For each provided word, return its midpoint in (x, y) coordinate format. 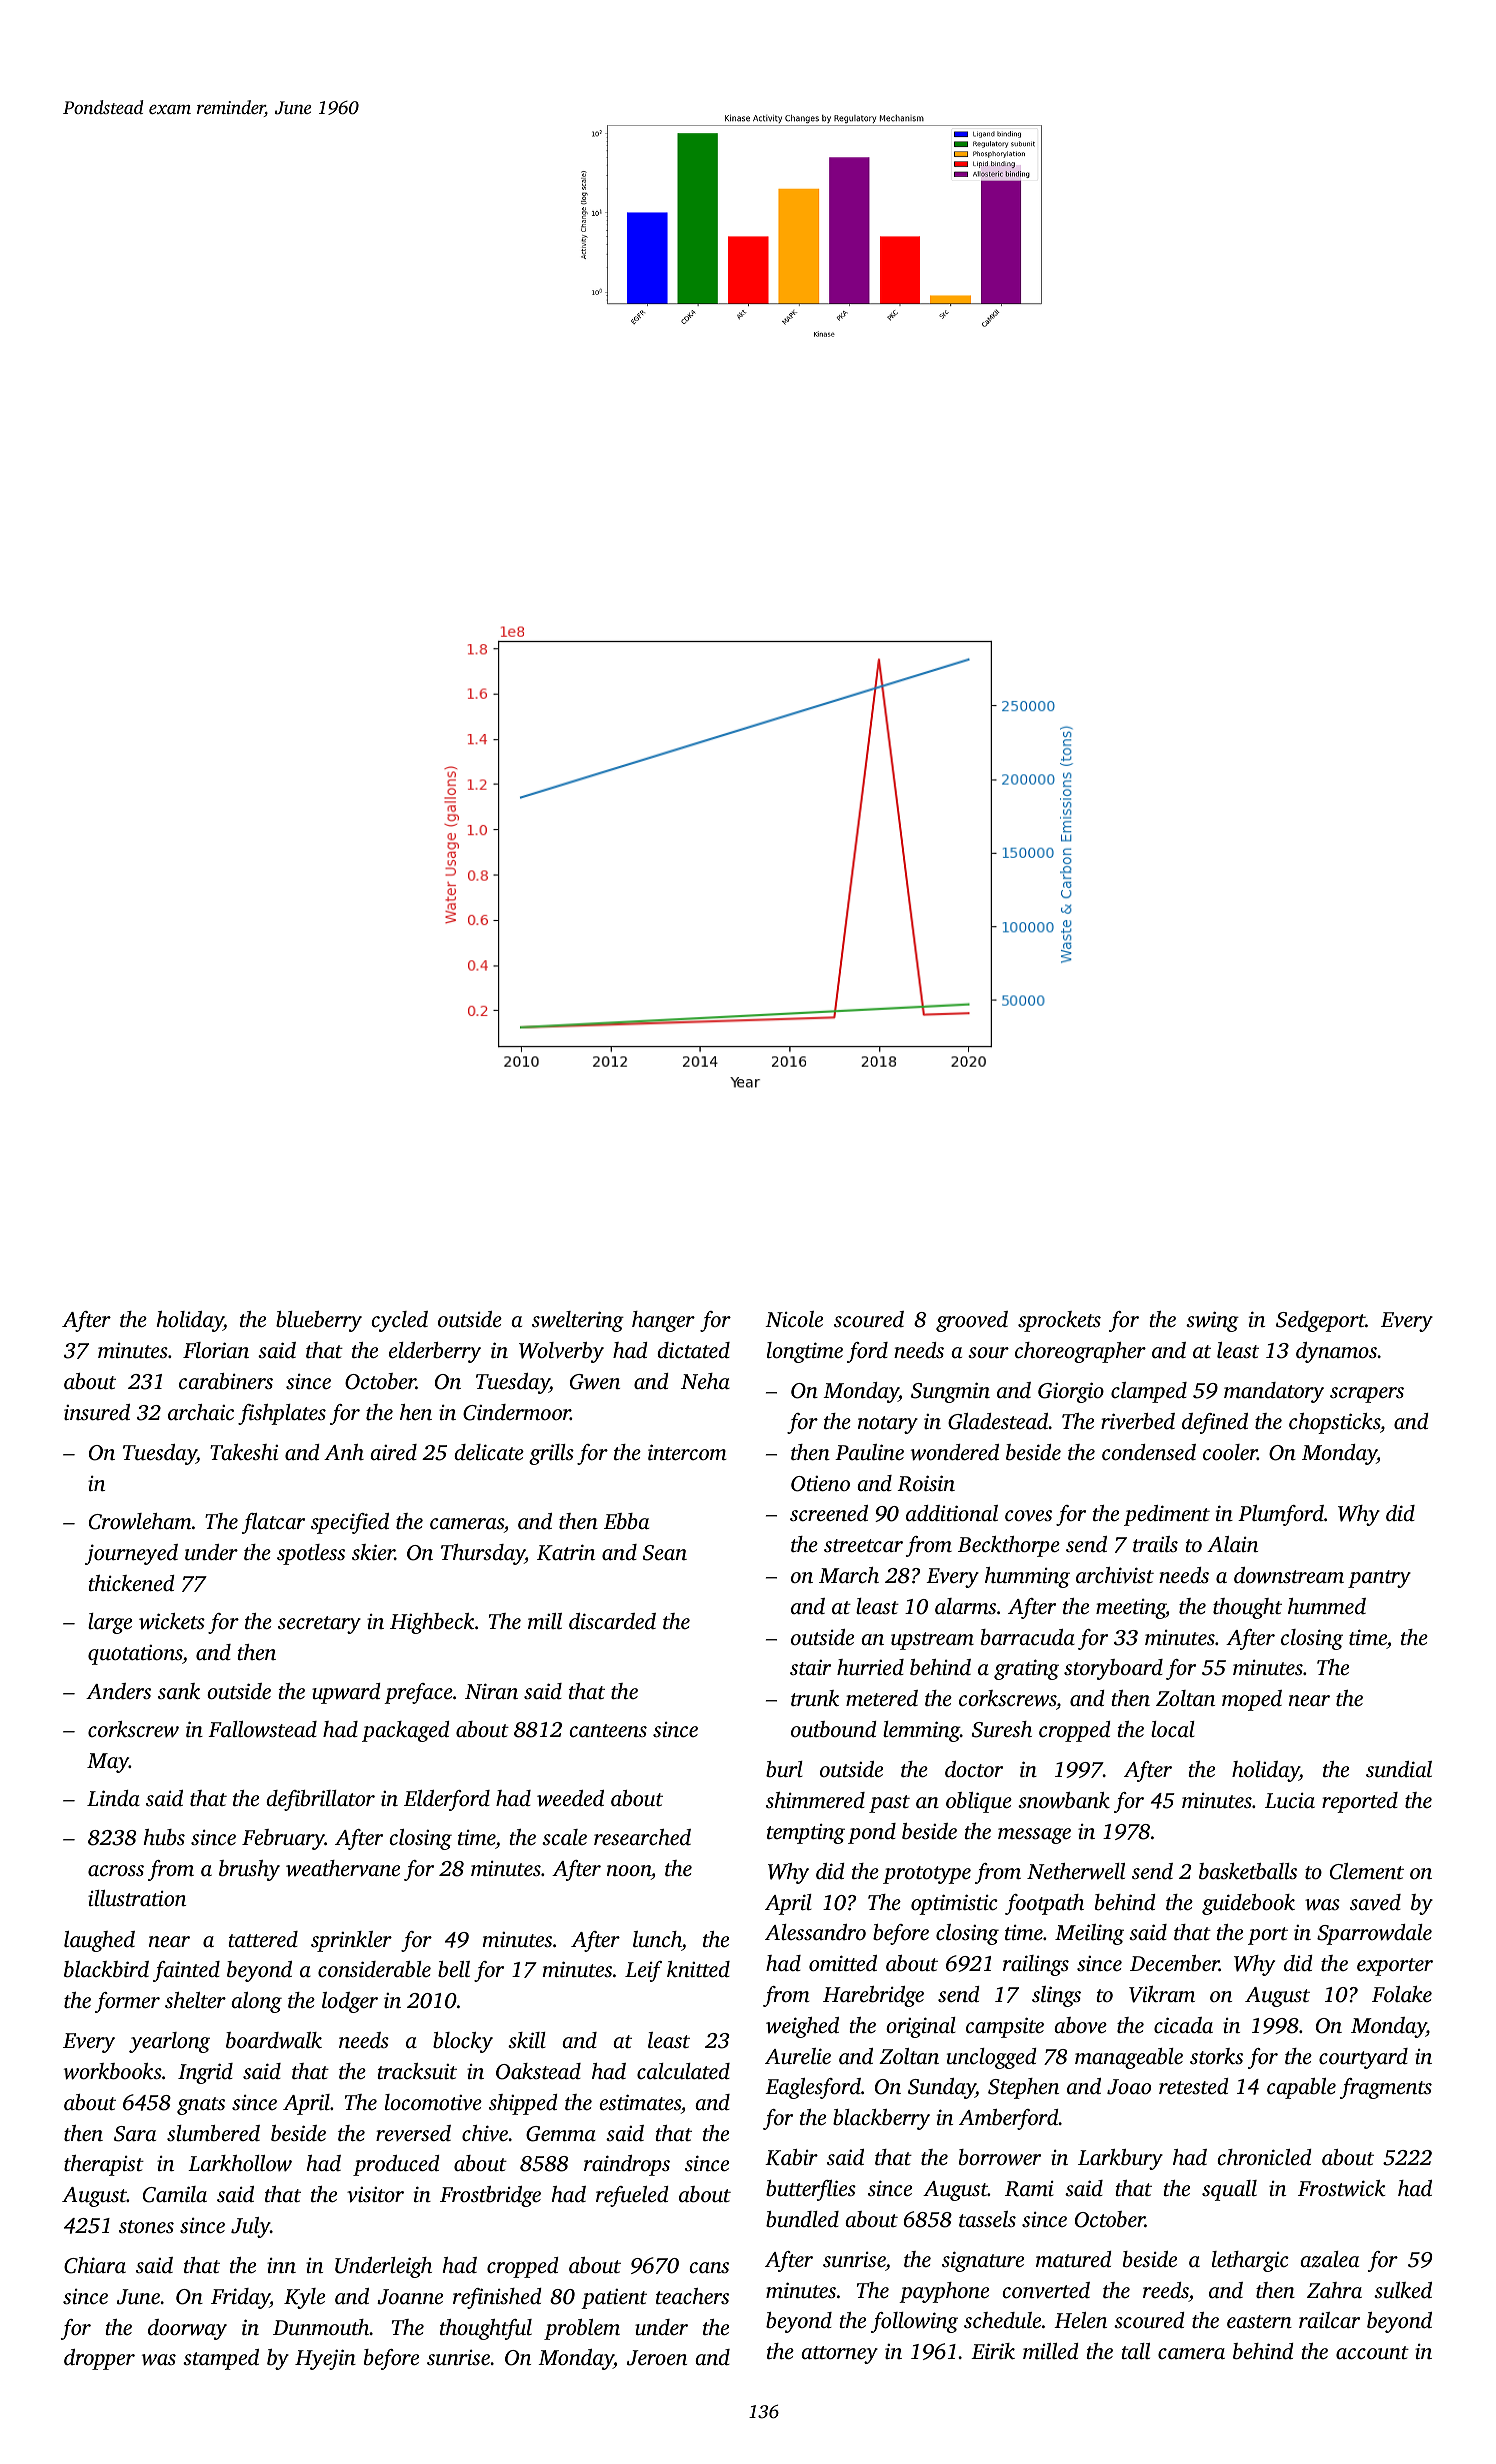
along (256, 2002)
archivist (1115, 1575)
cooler (1230, 1452)
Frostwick (1342, 2188)
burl (784, 1769)
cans (709, 2267)
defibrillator (320, 1800)
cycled (399, 1321)
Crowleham (140, 1521)
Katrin (566, 1552)
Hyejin (325, 2359)
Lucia (1290, 1800)
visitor (375, 2195)
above (1080, 2025)
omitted (843, 1963)
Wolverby (561, 1352)
